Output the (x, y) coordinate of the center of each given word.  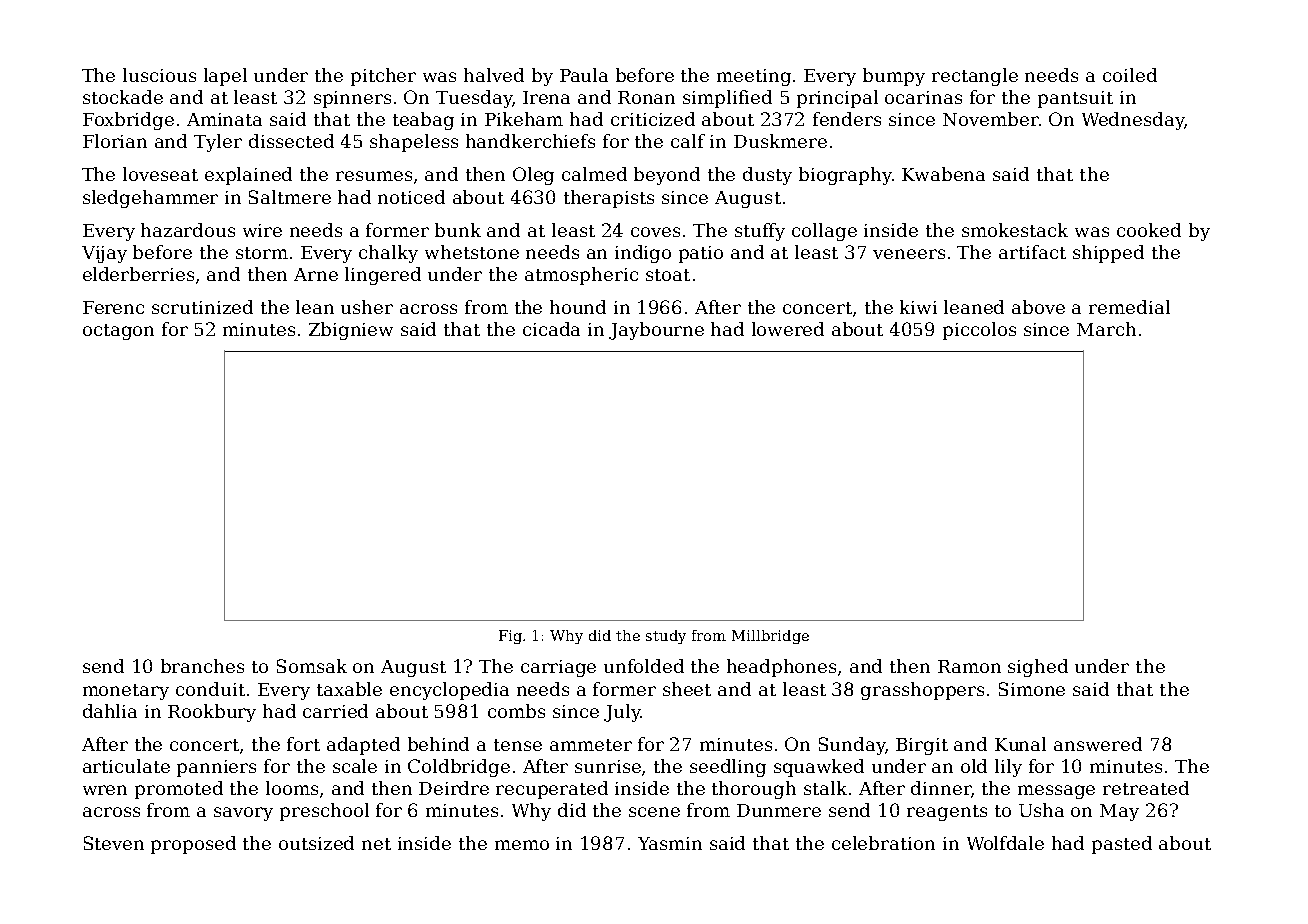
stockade (123, 97)
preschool (324, 812)
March (1106, 329)
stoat (668, 275)
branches (202, 666)
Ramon (969, 666)
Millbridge (770, 637)
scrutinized (202, 307)
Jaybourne (656, 331)
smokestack (1015, 230)
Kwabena (943, 174)
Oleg (533, 176)
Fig (510, 637)
